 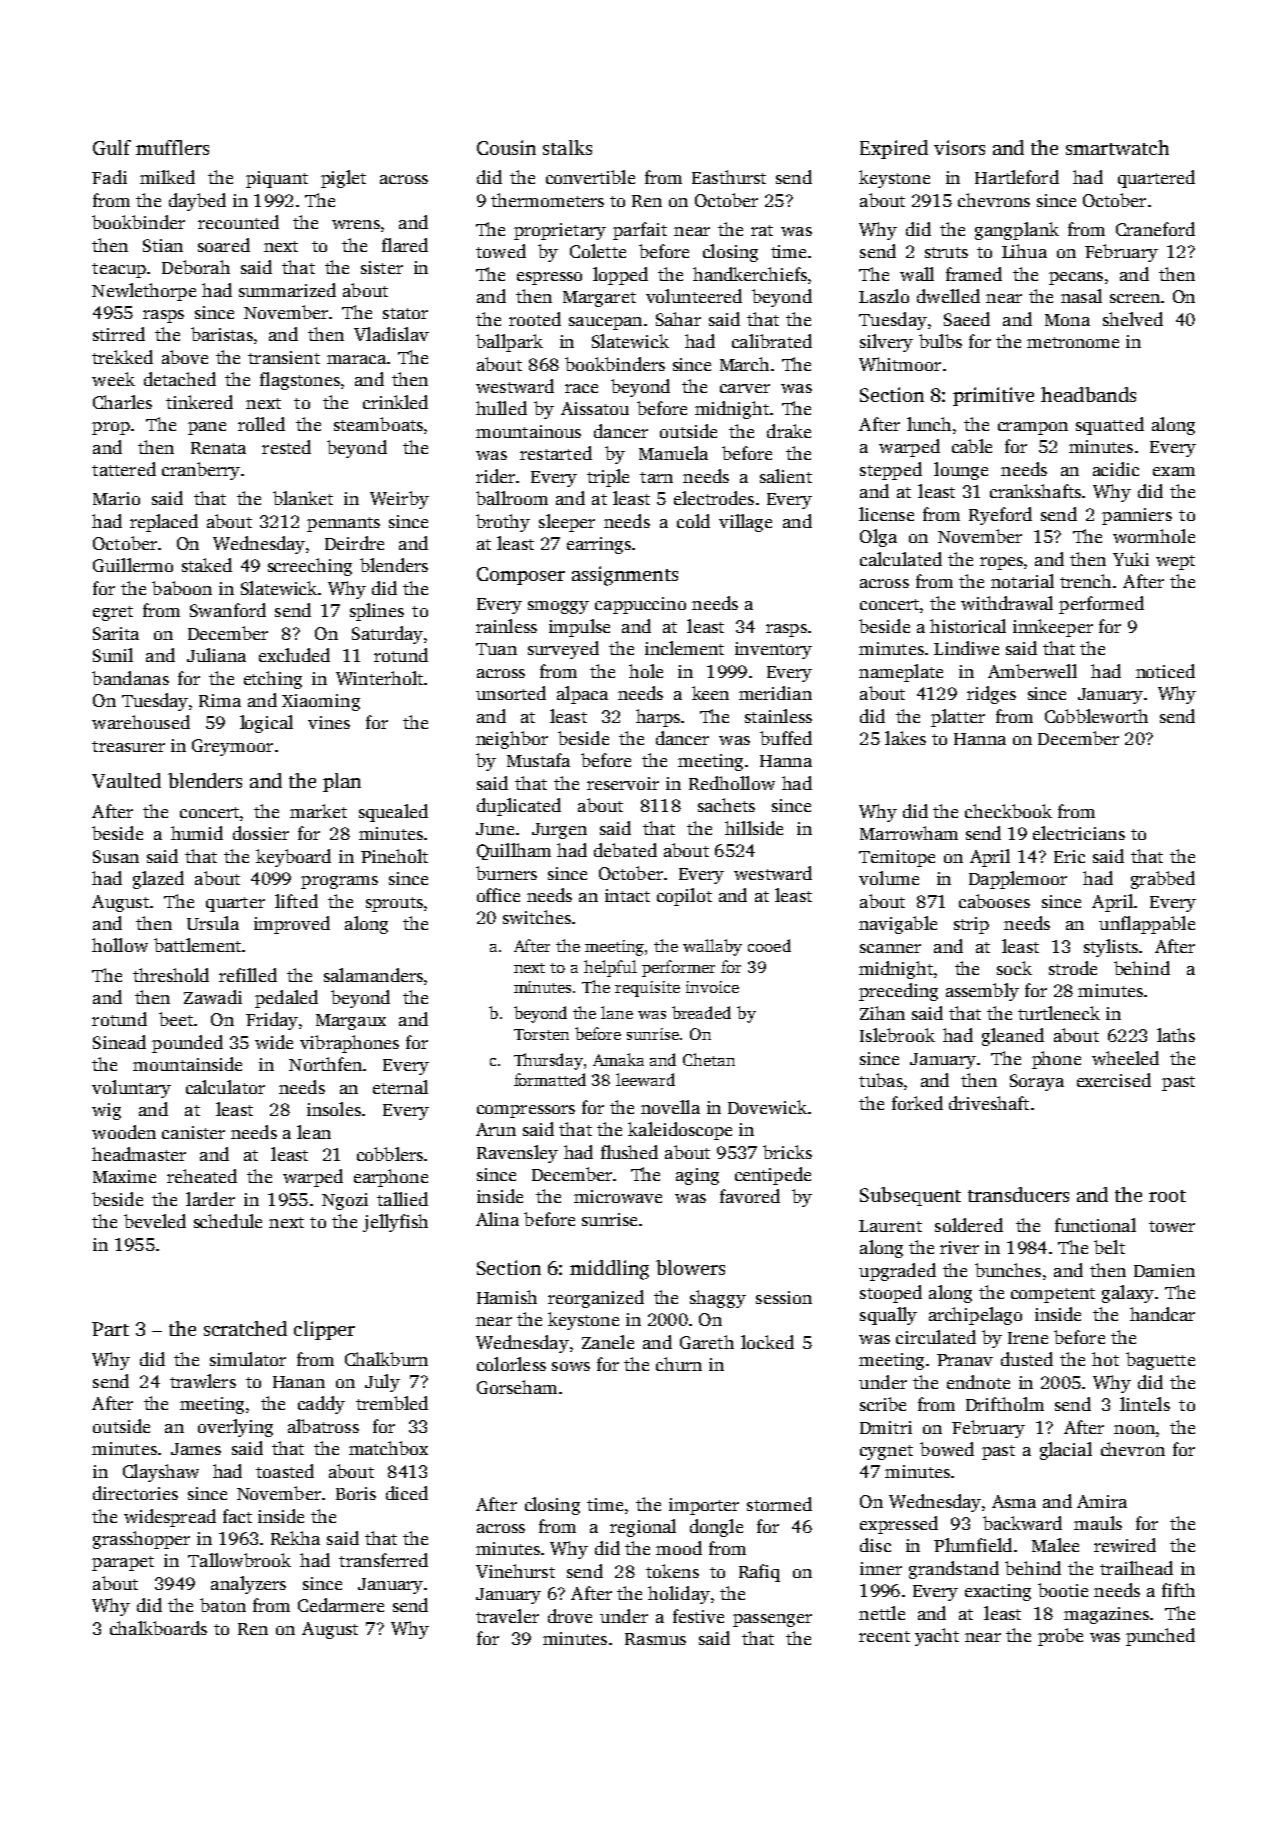 I want to click on toasted, so click(x=285, y=1471).
